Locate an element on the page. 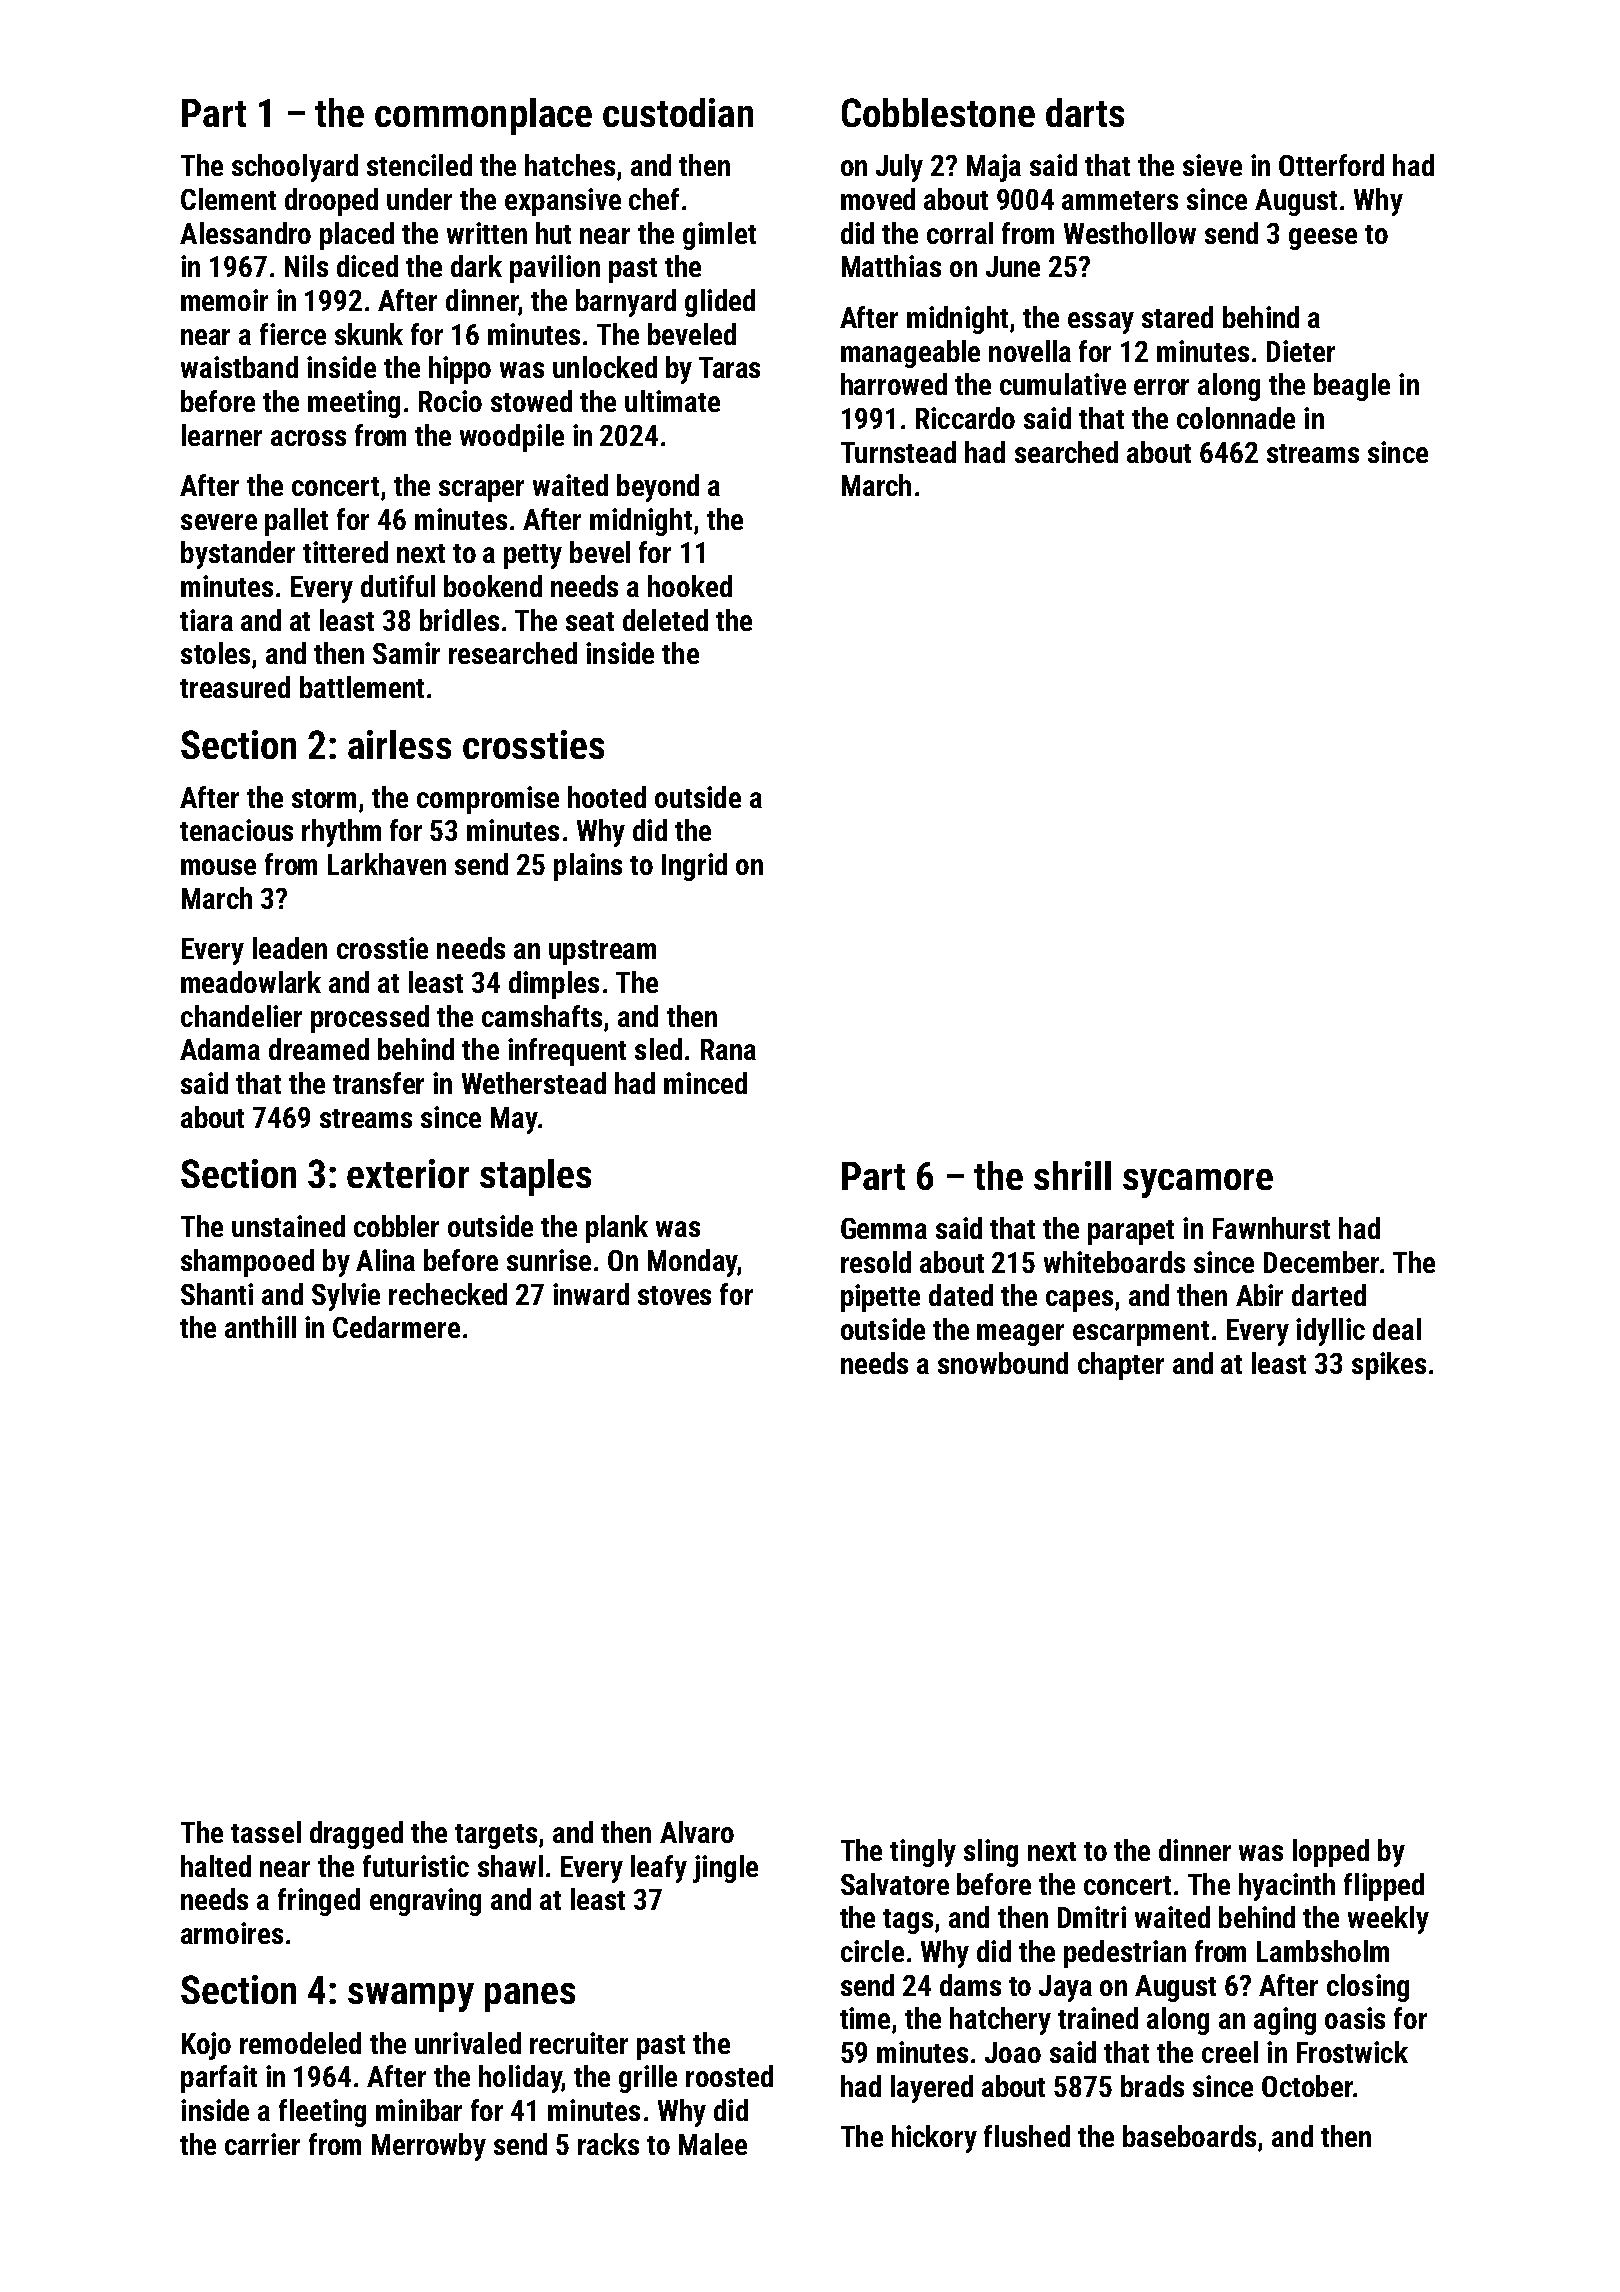 This image has height=2292, width=1620. woodpile is located at coordinates (512, 438).
